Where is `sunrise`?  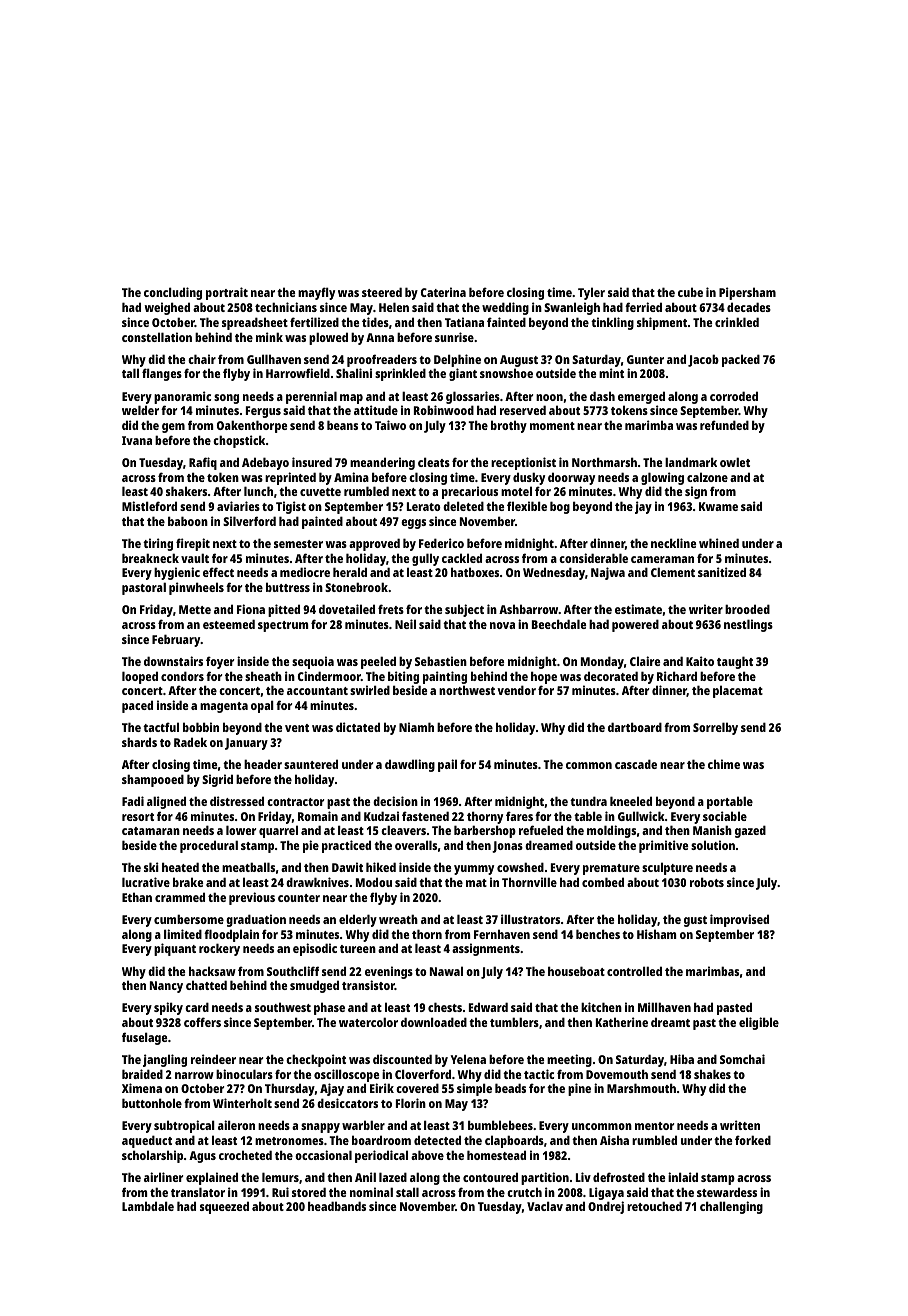
sunrise is located at coordinates (454, 337).
